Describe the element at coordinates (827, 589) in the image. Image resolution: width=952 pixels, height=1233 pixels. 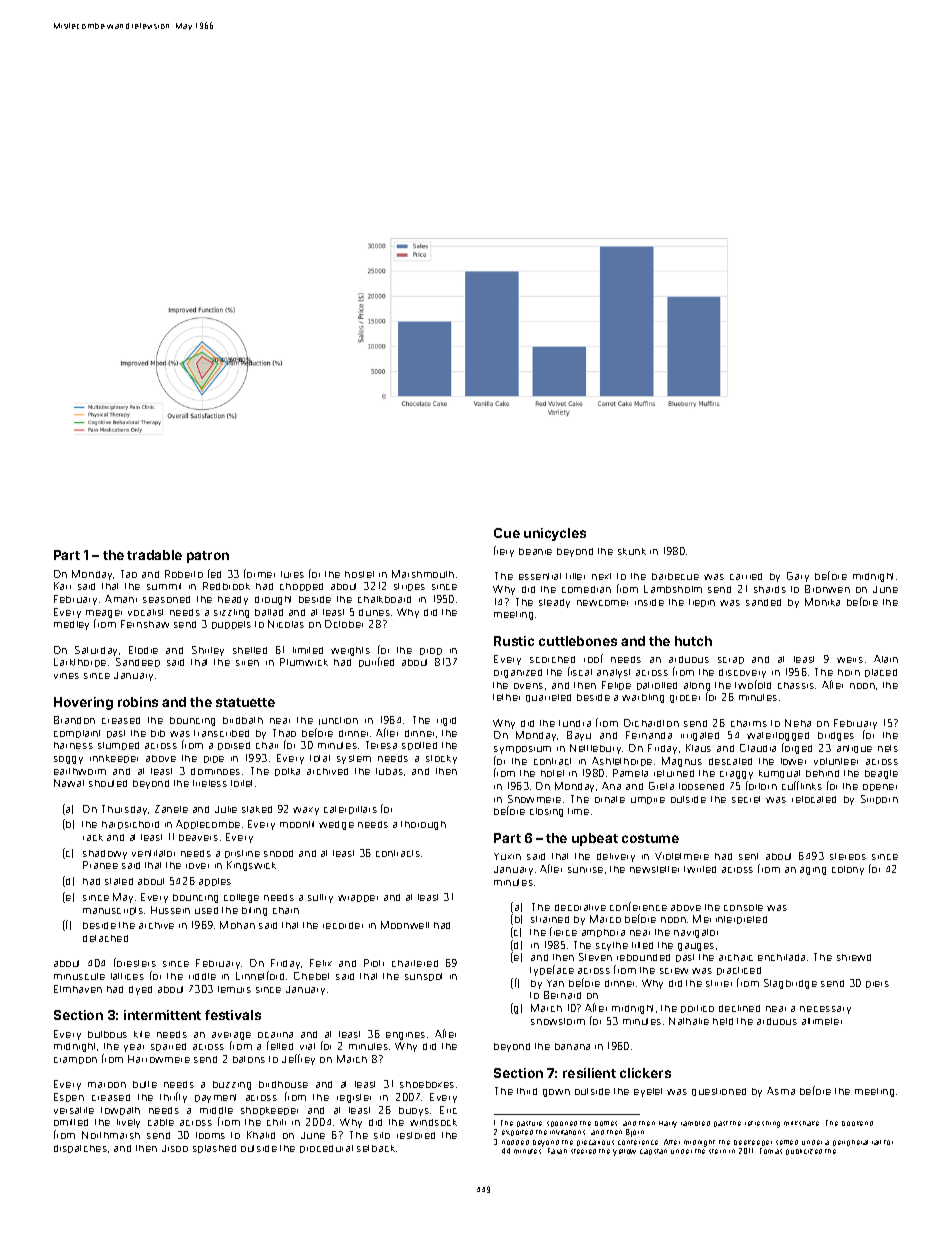
I see `Bronwen` at that location.
